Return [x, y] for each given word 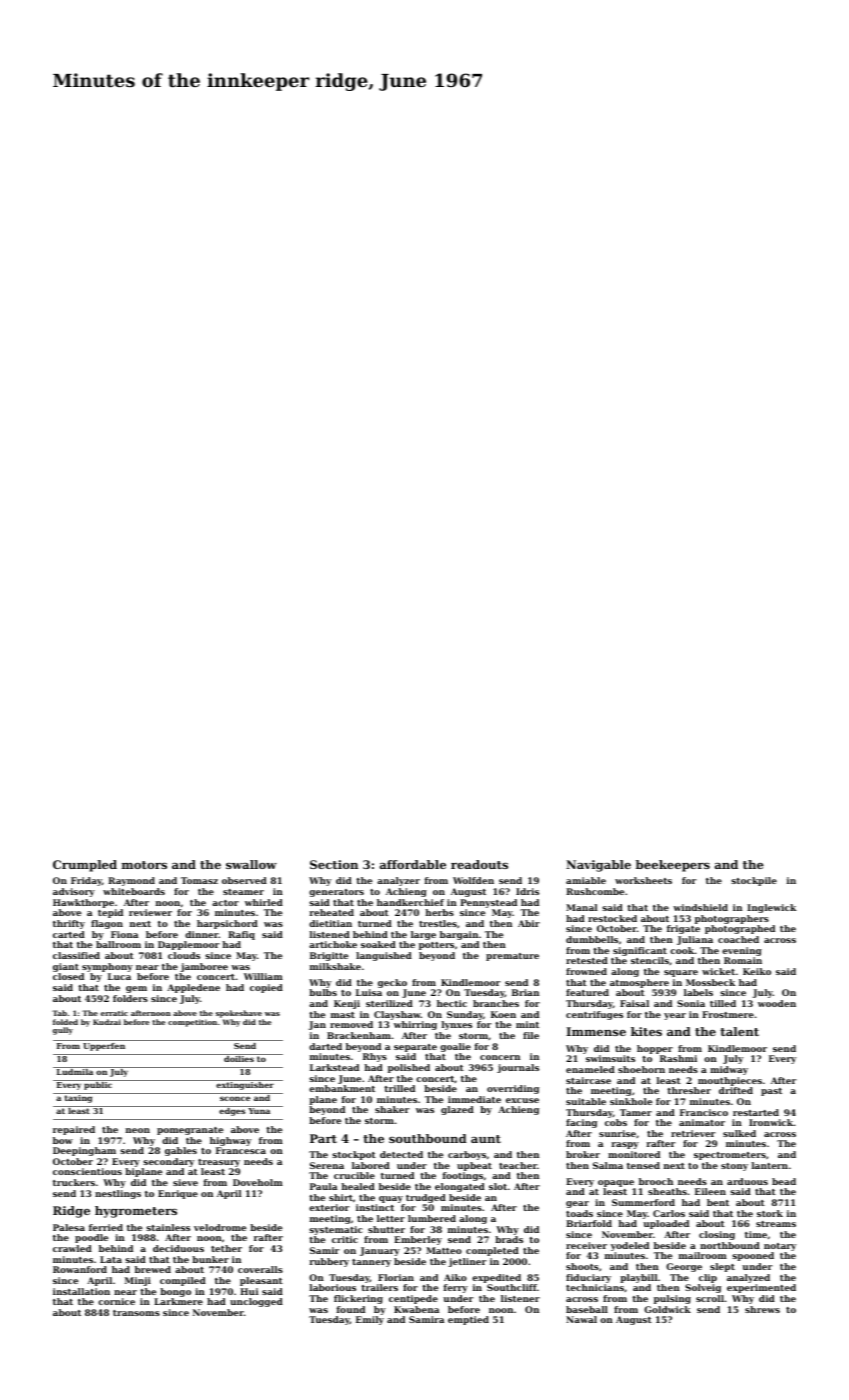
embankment [342, 1088]
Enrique [178, 1194]
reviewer [150, 912]
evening [742, 951]
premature [512, 957]
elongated [460, 1187]
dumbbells [592, 939]
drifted [736, 1090]
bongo [175, 1292]
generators [336, 893]
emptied [468, 1320]
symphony [107, 967]
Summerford [643, 1202]
